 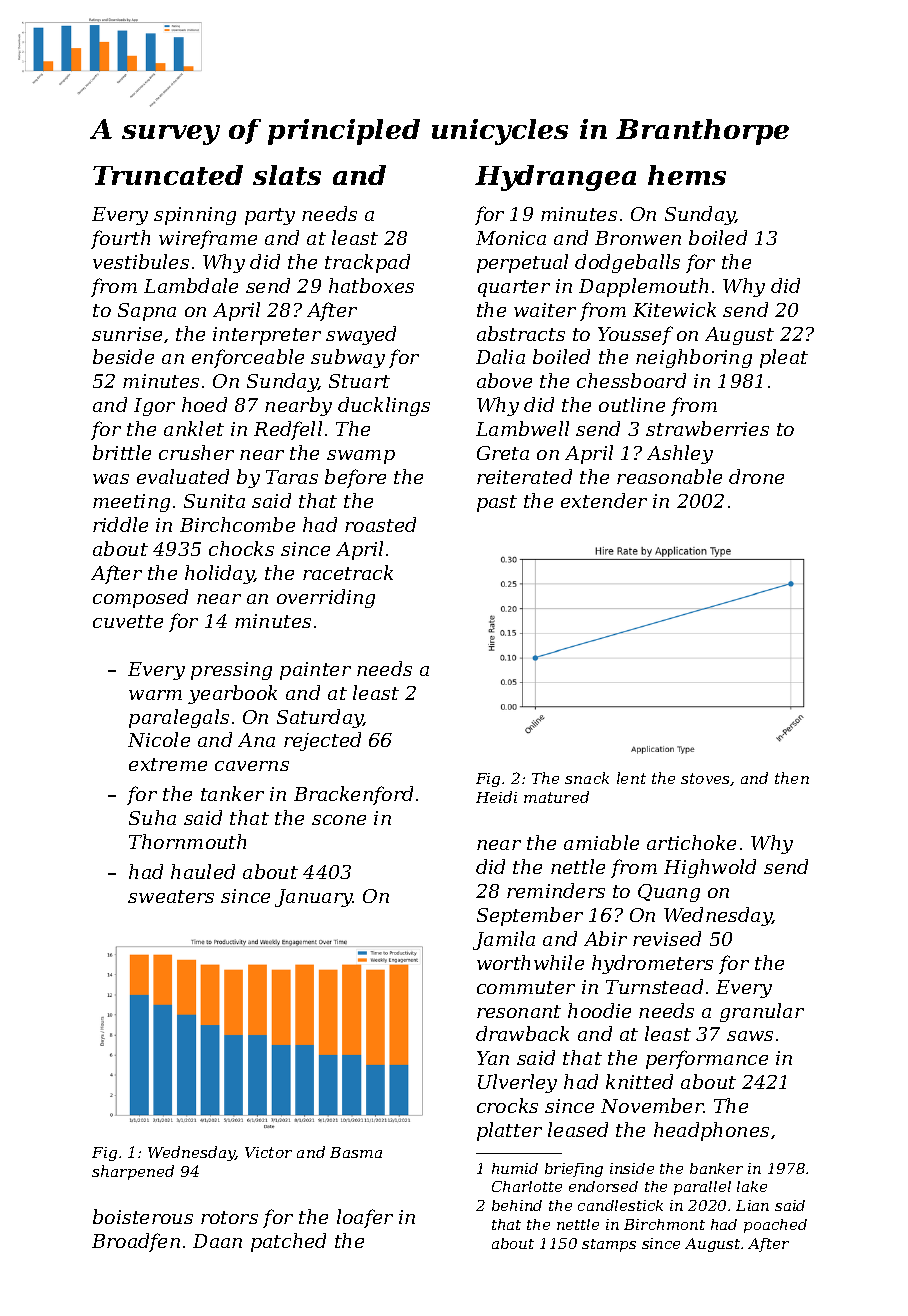 I want to click on spinning, so click(x=195, y=216).
